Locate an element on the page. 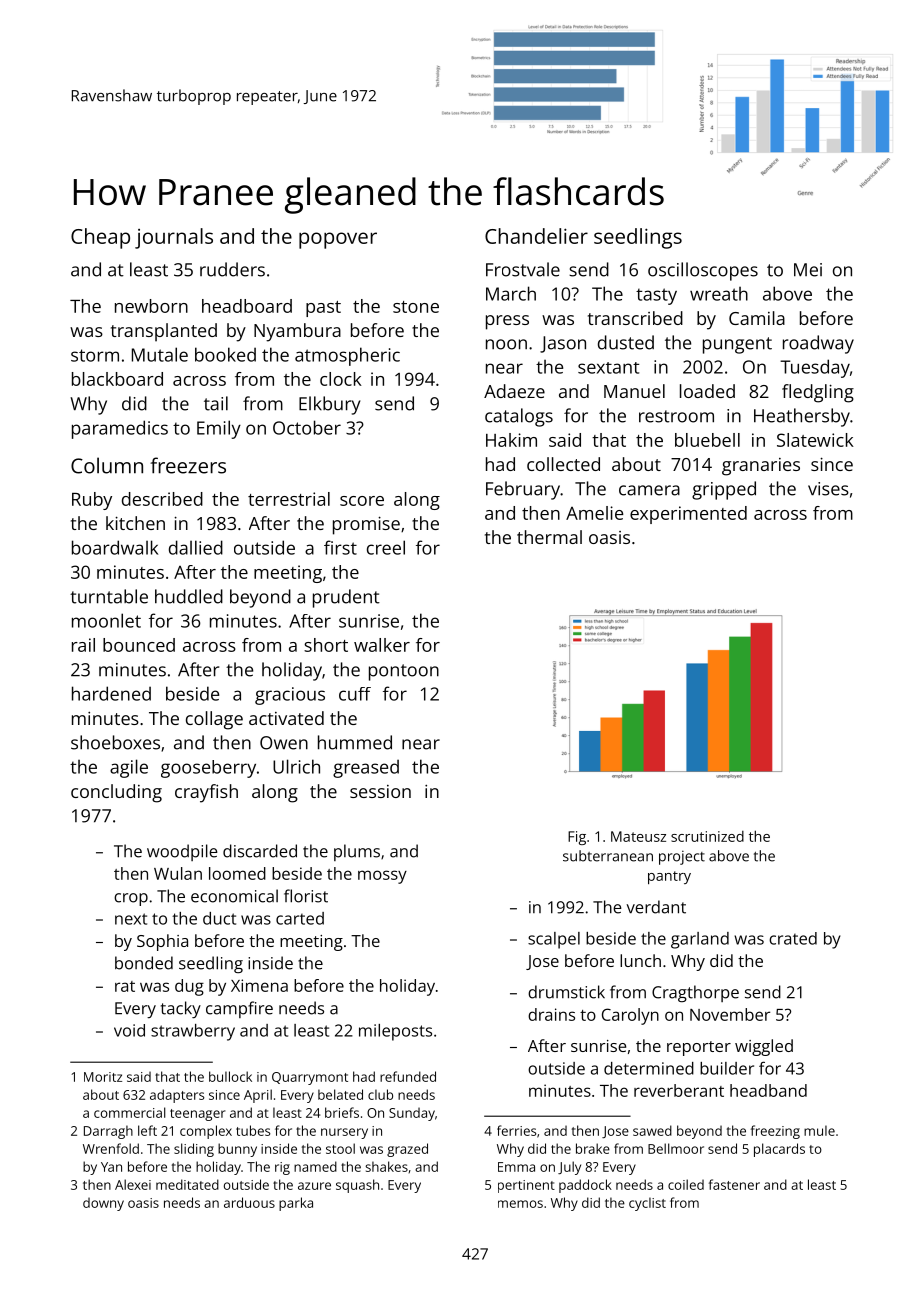 The height and width of the document is (1311, 924). roadway is located at coordinates (818, 344).
